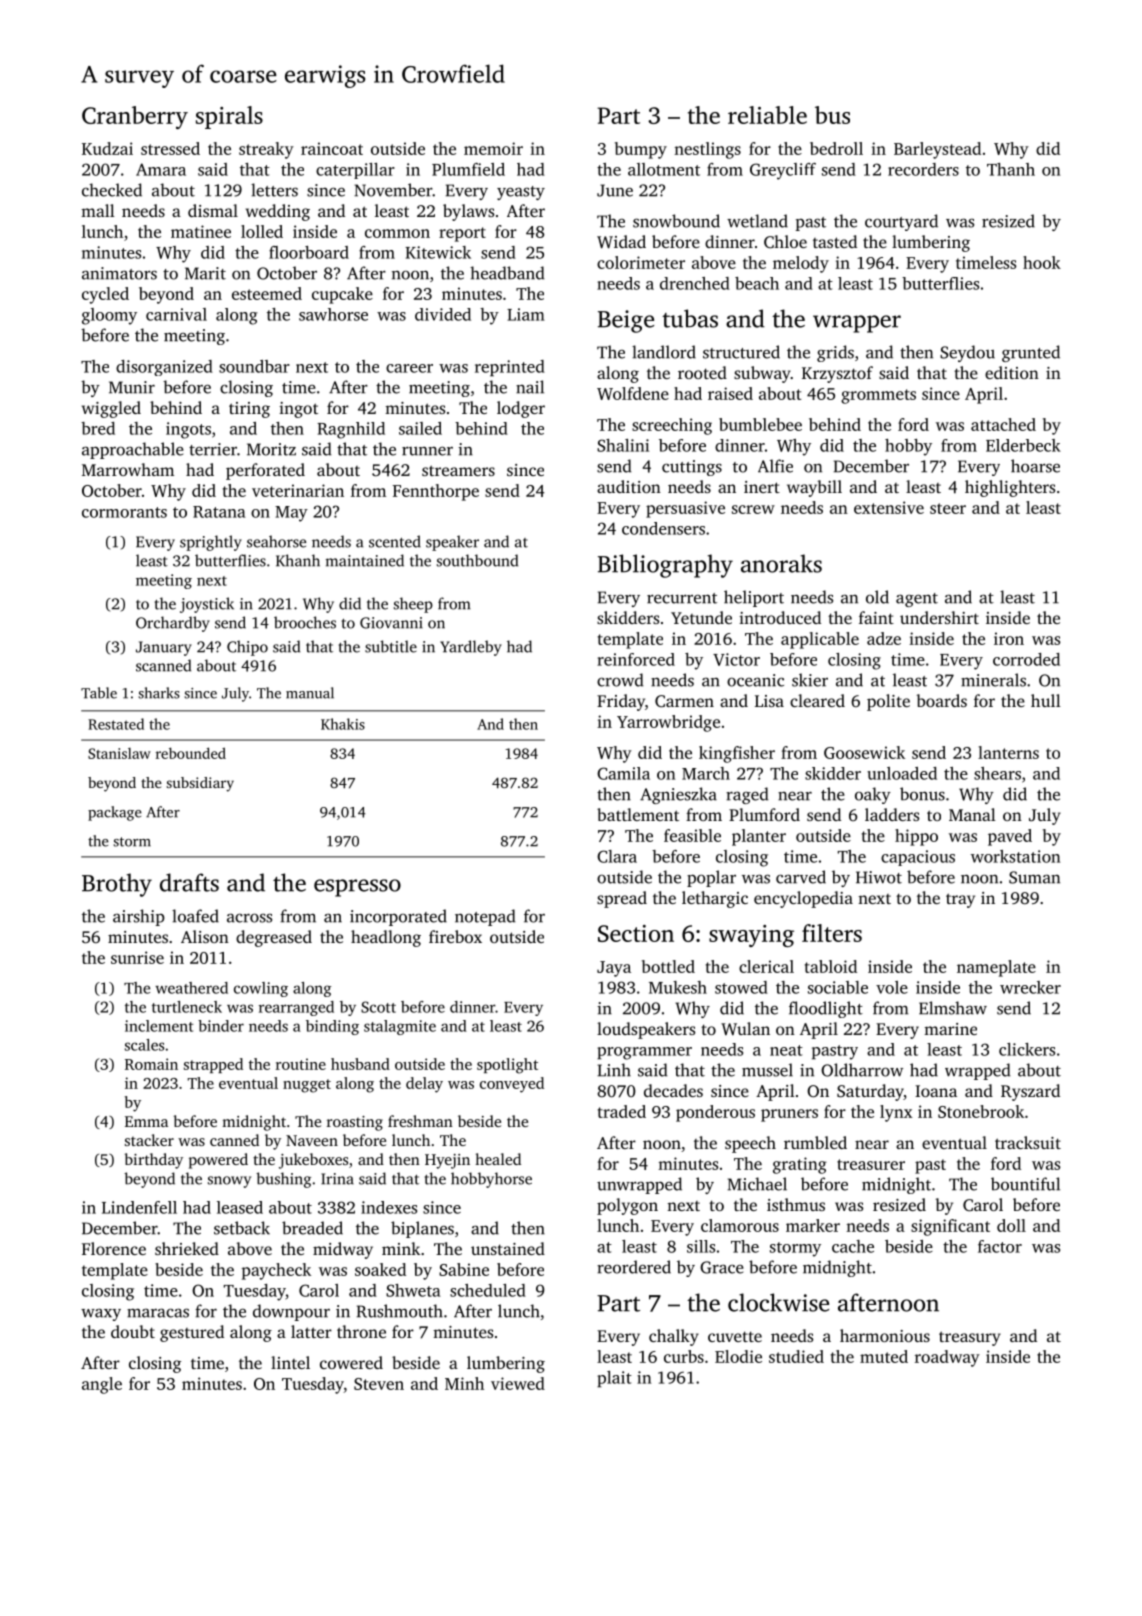  Describe the element at coordinates (1011, 1225) in the screenshot. I see `doll` at that location.
